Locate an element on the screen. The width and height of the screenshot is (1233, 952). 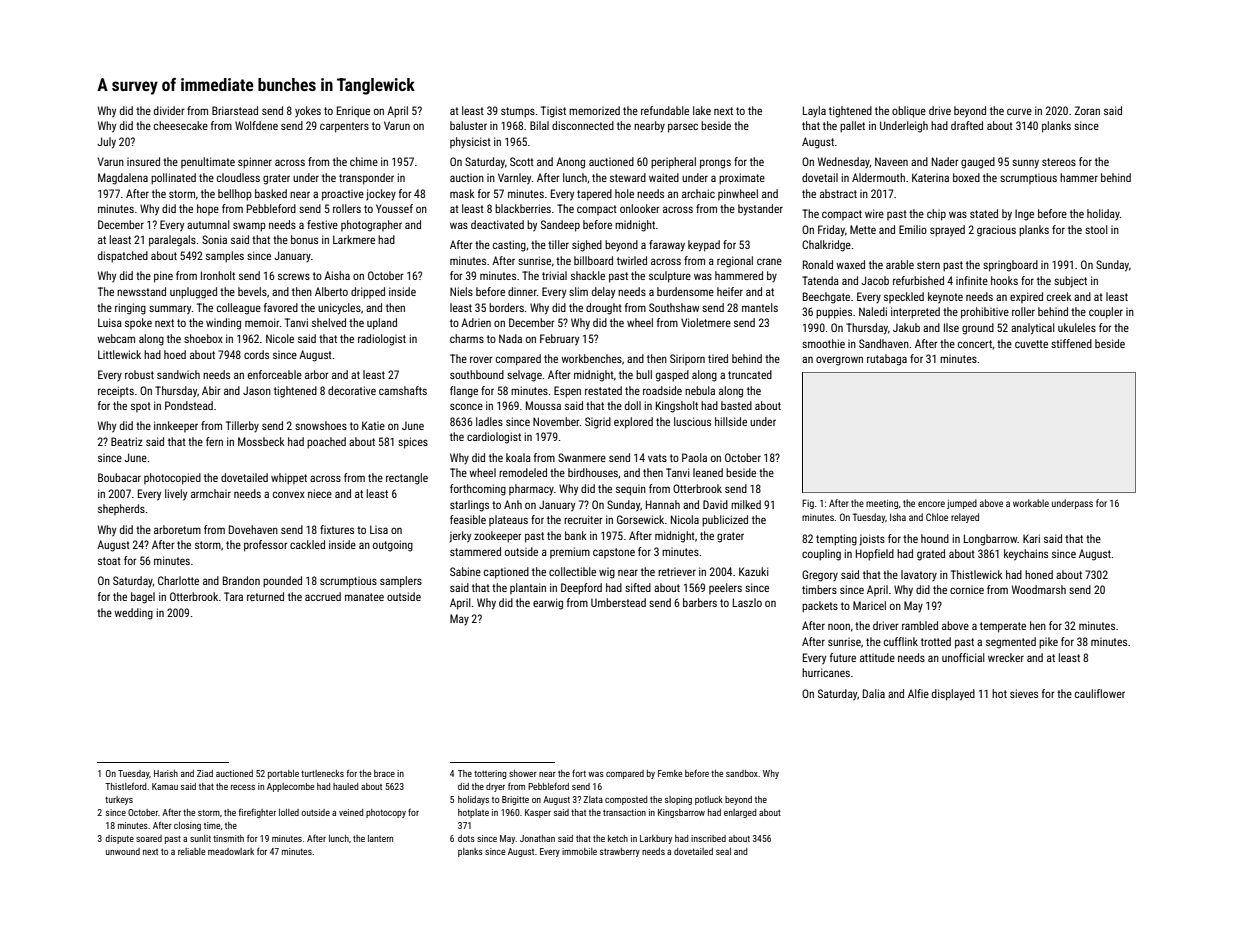
Jason is located at coordinates (257, 390).
